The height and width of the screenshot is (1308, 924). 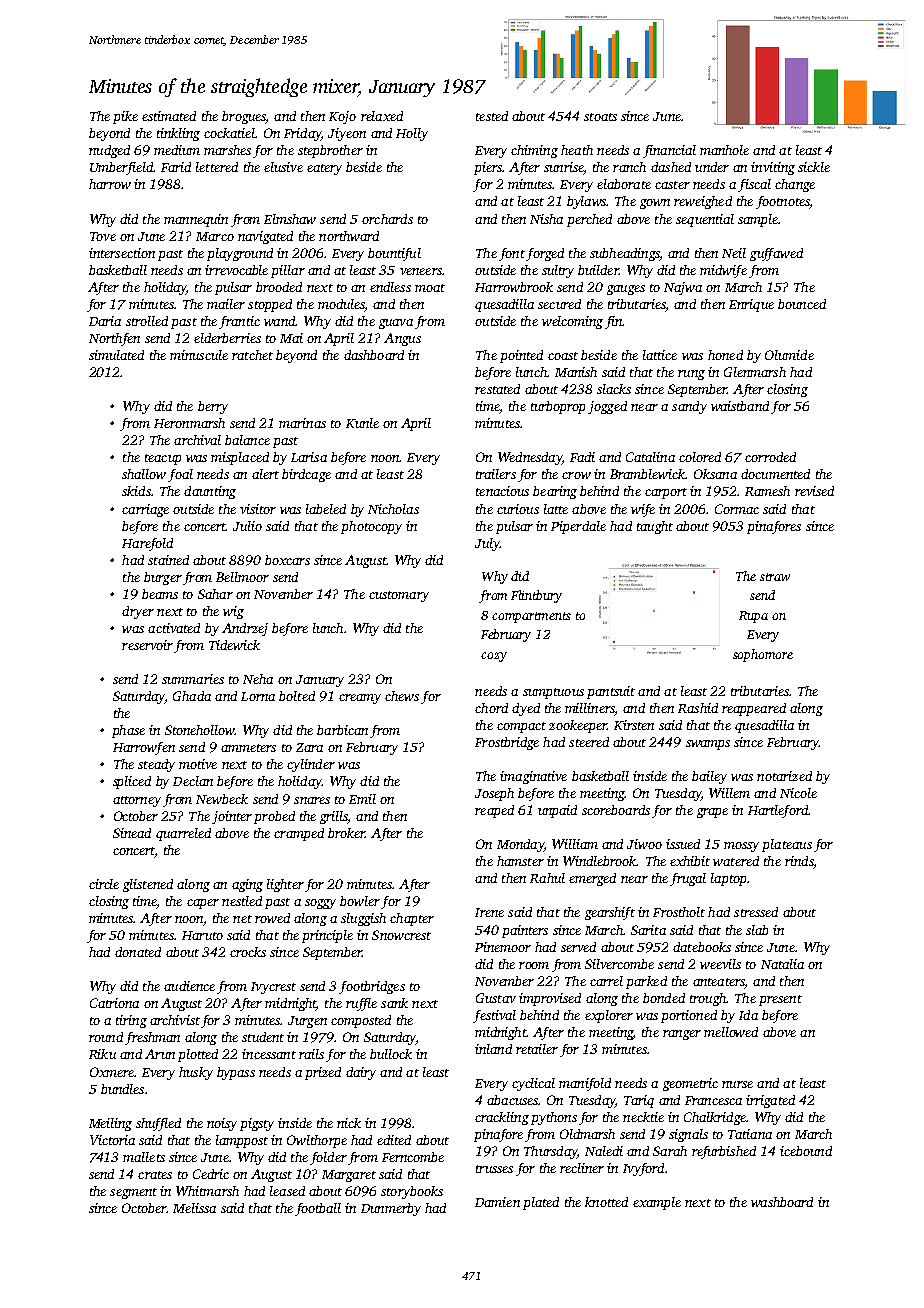 I want to click on bolted, so click(x=297, y=696).
